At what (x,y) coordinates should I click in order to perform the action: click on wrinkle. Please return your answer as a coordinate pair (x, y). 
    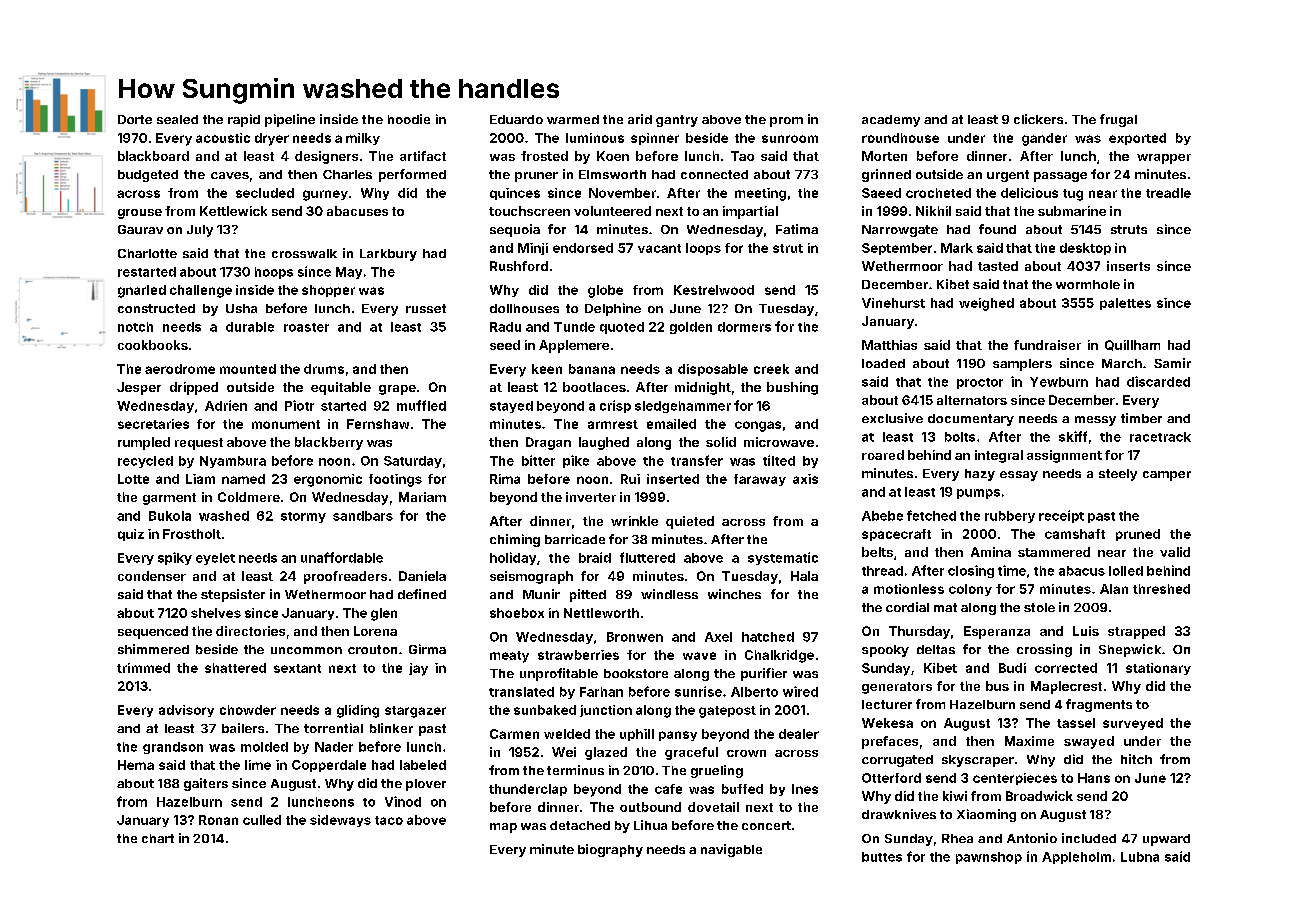
    Looking at the image, I should click on (634, 521).
